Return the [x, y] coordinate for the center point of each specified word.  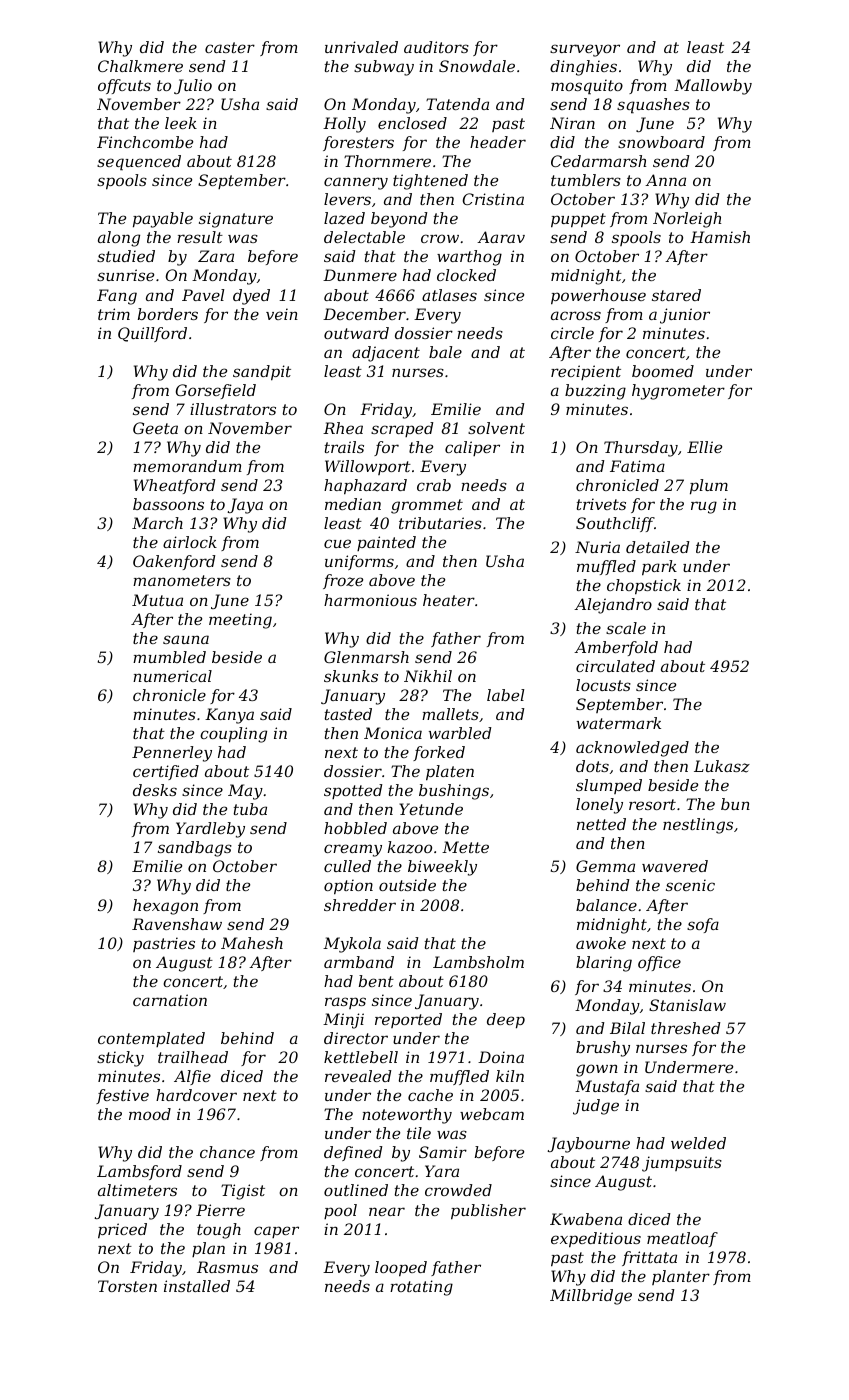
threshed [686, 1028]
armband [359, 962]
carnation [170, 1000]
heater [449, 600]
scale [626, 628]
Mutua [157, 600]
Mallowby [713, 87]
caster [230, 47]
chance [227, 1152]
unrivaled [361, 47]
